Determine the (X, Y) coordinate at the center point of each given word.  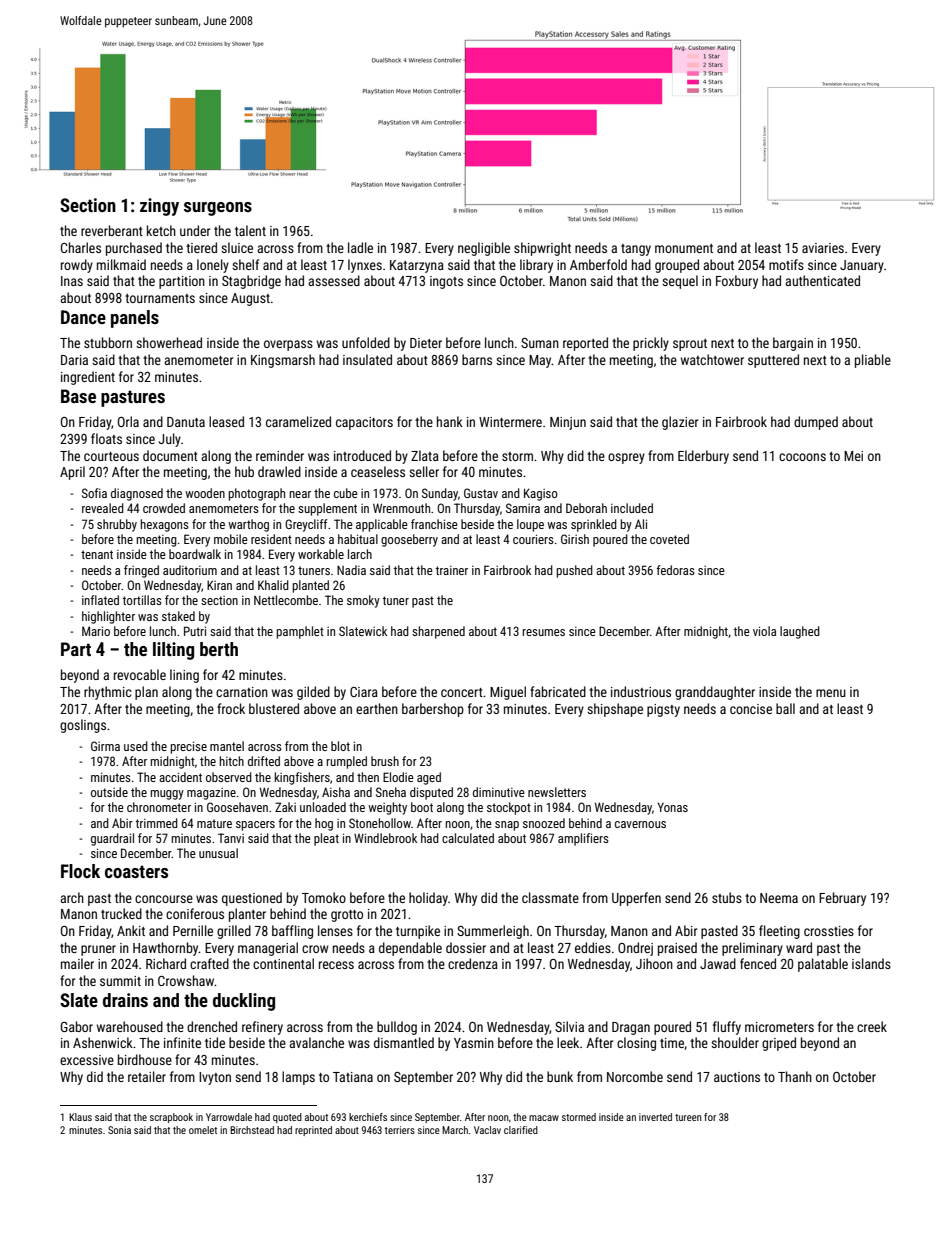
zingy (159, 207)
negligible (484, 249)
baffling (292, 932)
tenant (97, 554)
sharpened (438, 632)
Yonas (673, 807)
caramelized (298, 421)
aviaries (823, 248)
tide (215, 1042)
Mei (853, 456)
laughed (800, 632)
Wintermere (510, 422)
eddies (593, 947)
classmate (550, 897)
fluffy (727, 1028)
